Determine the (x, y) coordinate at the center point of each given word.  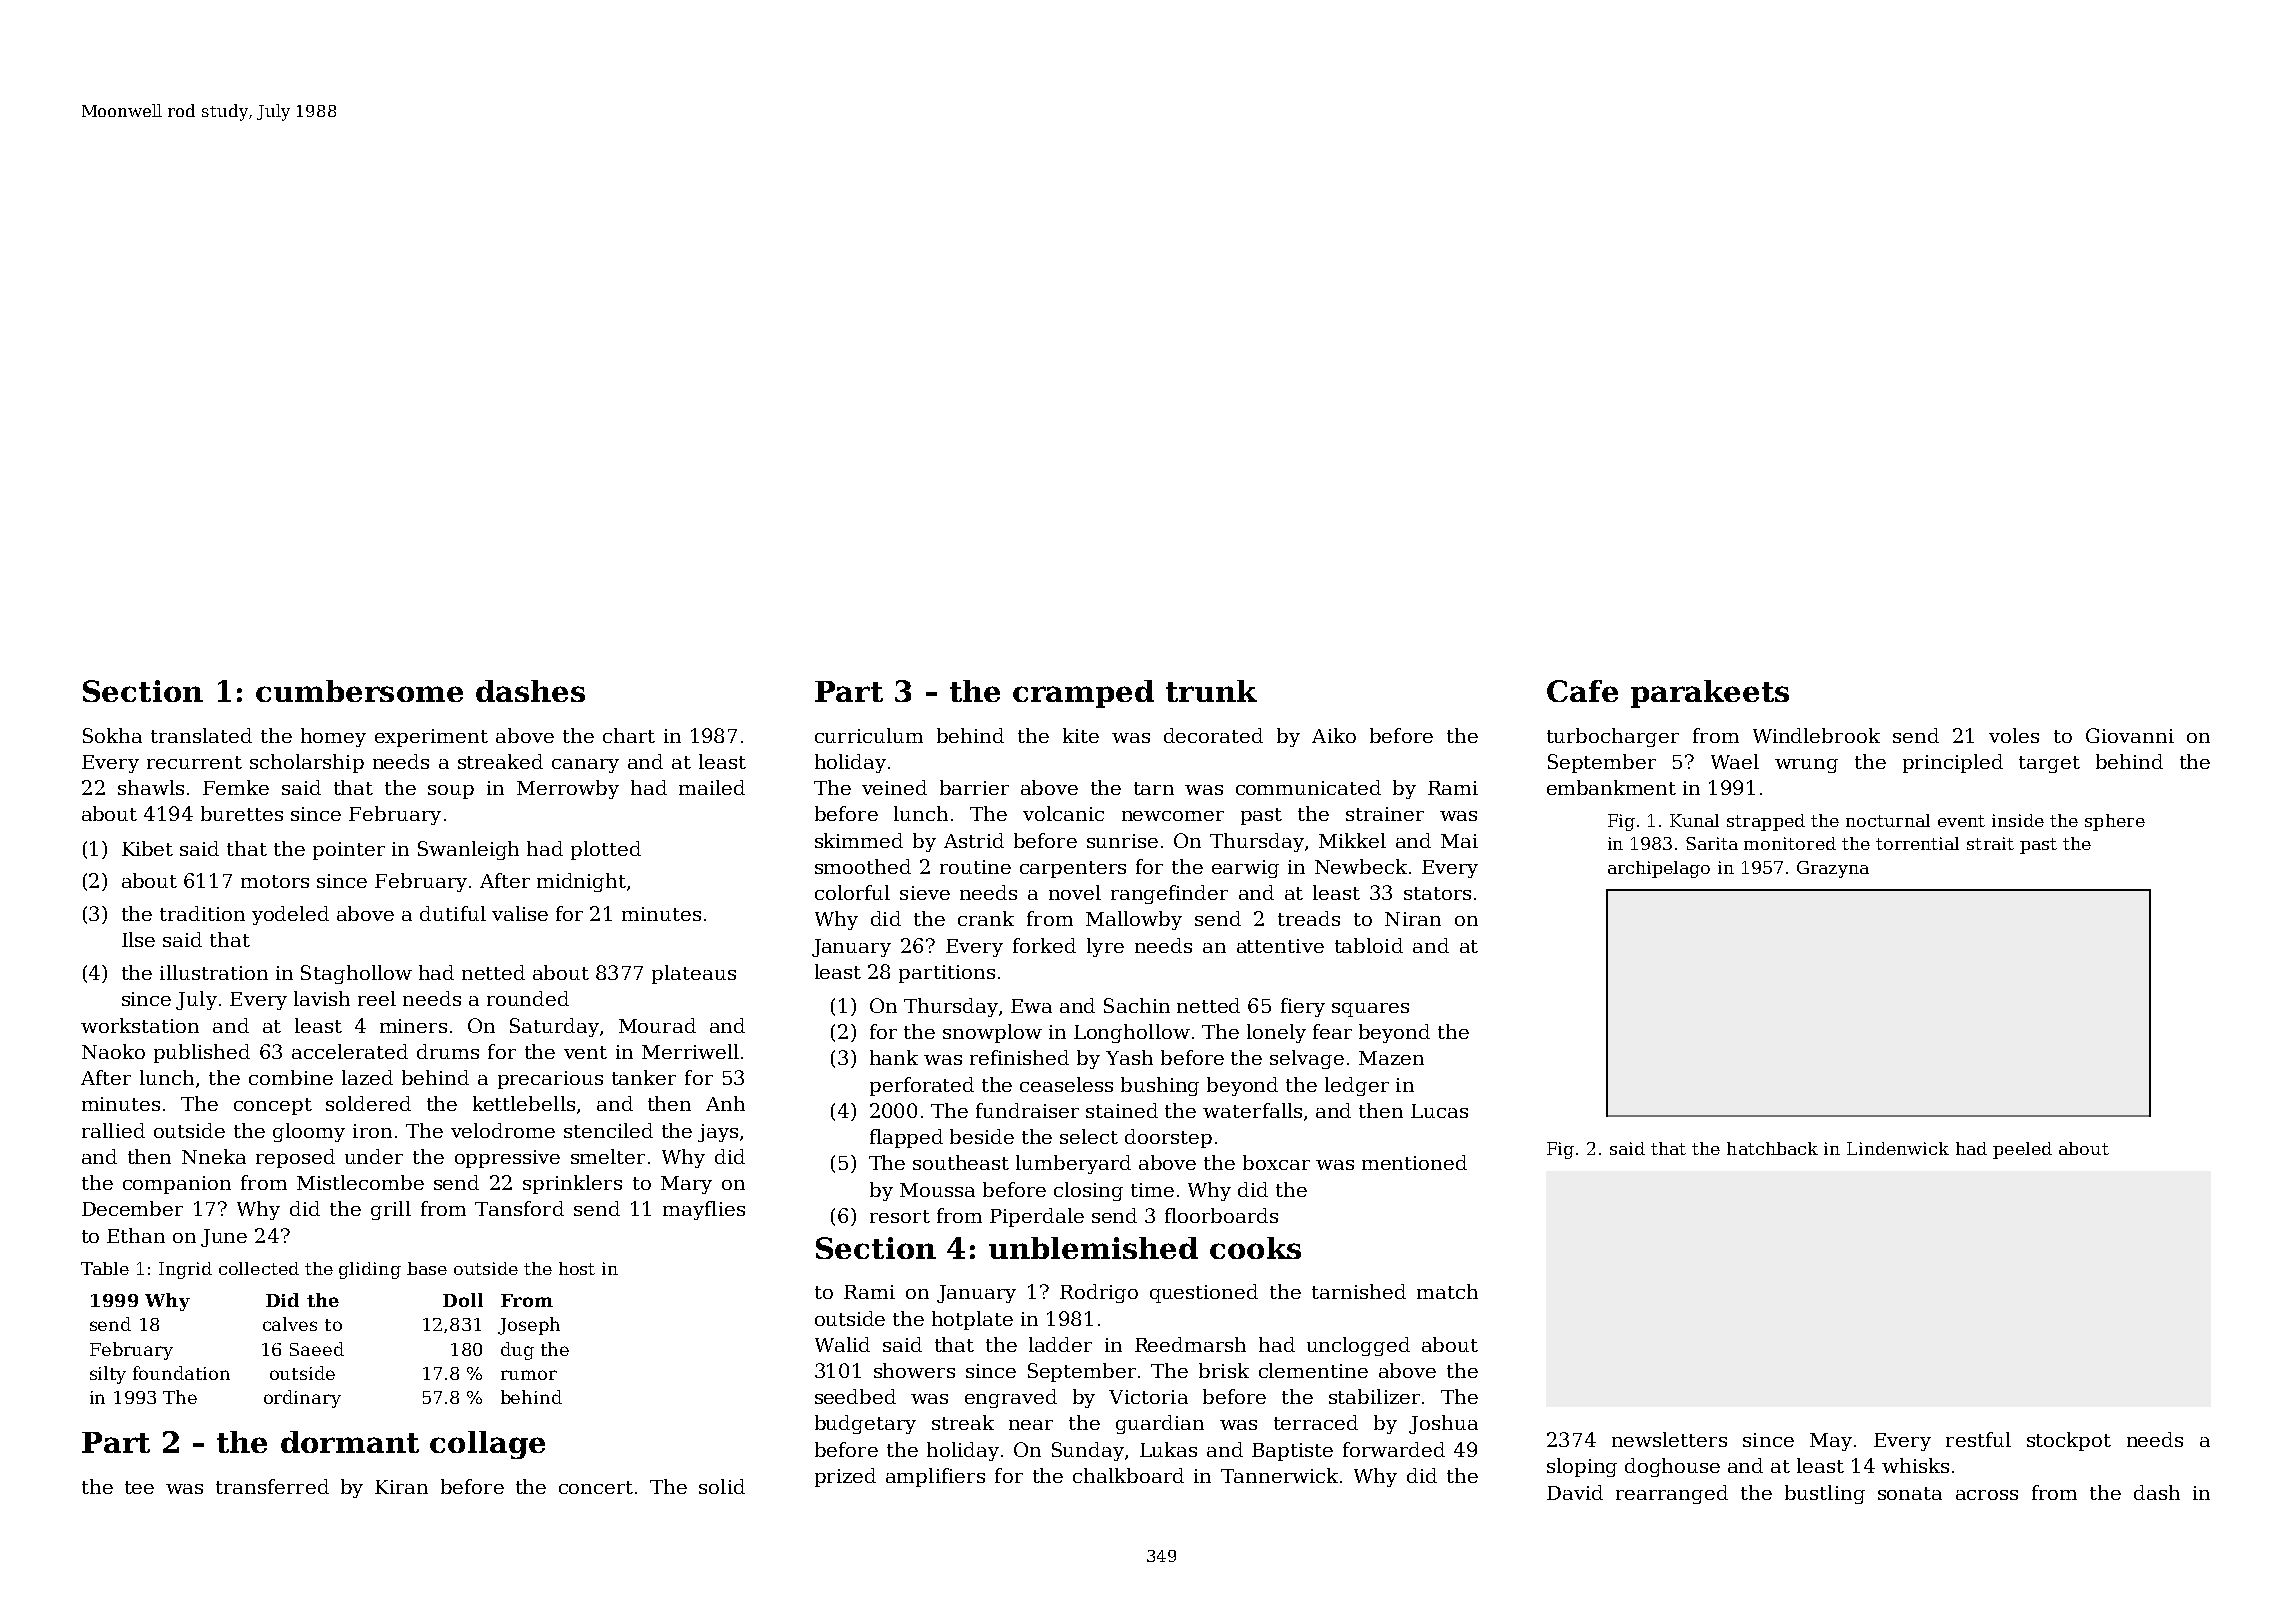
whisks (1915, 1465)
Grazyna (1833, 869)
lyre (1105, 947)
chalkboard (1128, 1475)
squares (1370, 1010)
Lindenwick (1898, 1148)
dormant (350, 1442)
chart (629, 735)
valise (520, 913)
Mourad (657, 1025)
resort (900, 1216)
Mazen (1391, 1058)
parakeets (1710, 694)
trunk (1211, 691)
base (427, 1268)
